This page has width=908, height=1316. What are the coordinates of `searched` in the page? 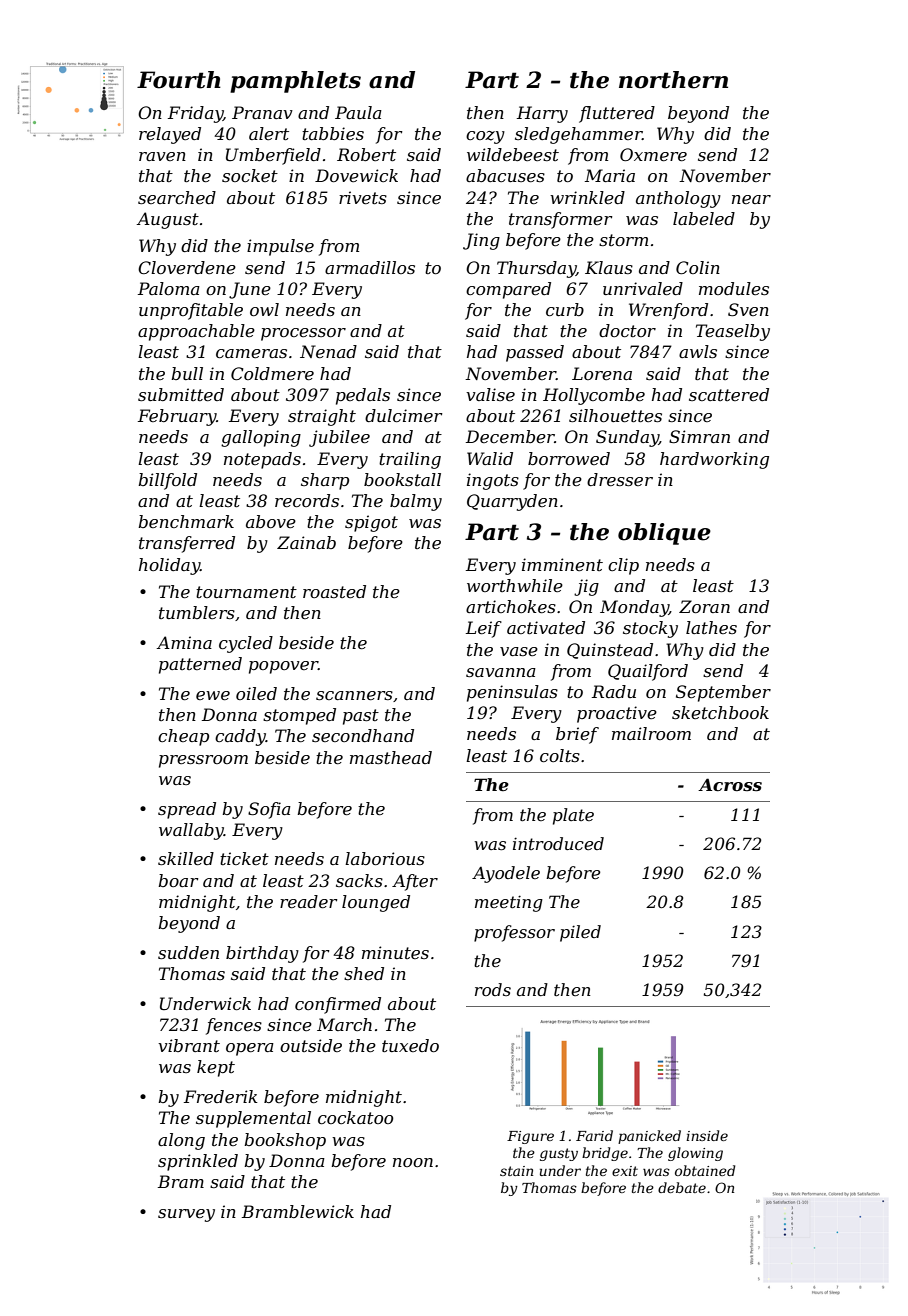 It's located at (177, 197).
